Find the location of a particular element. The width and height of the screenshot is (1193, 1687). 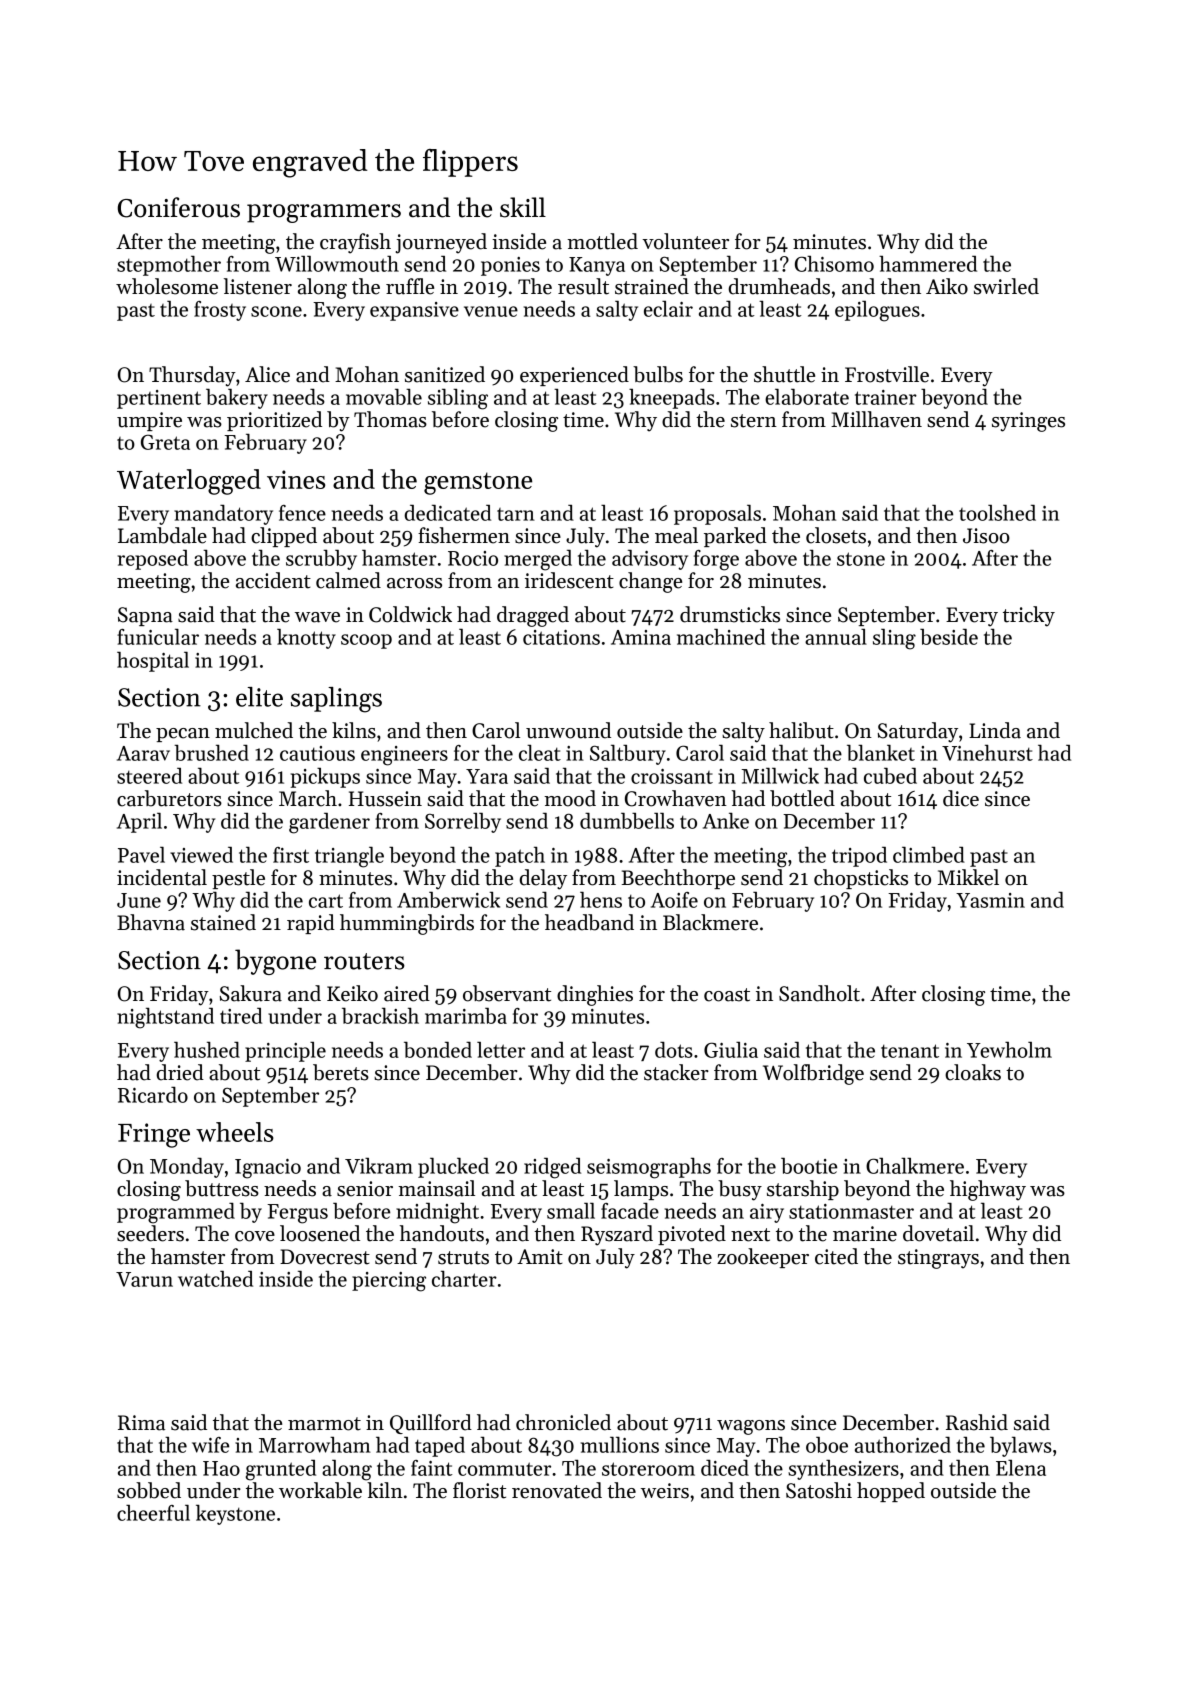

Wolfbridge is located at coordinates (813, 1074).
